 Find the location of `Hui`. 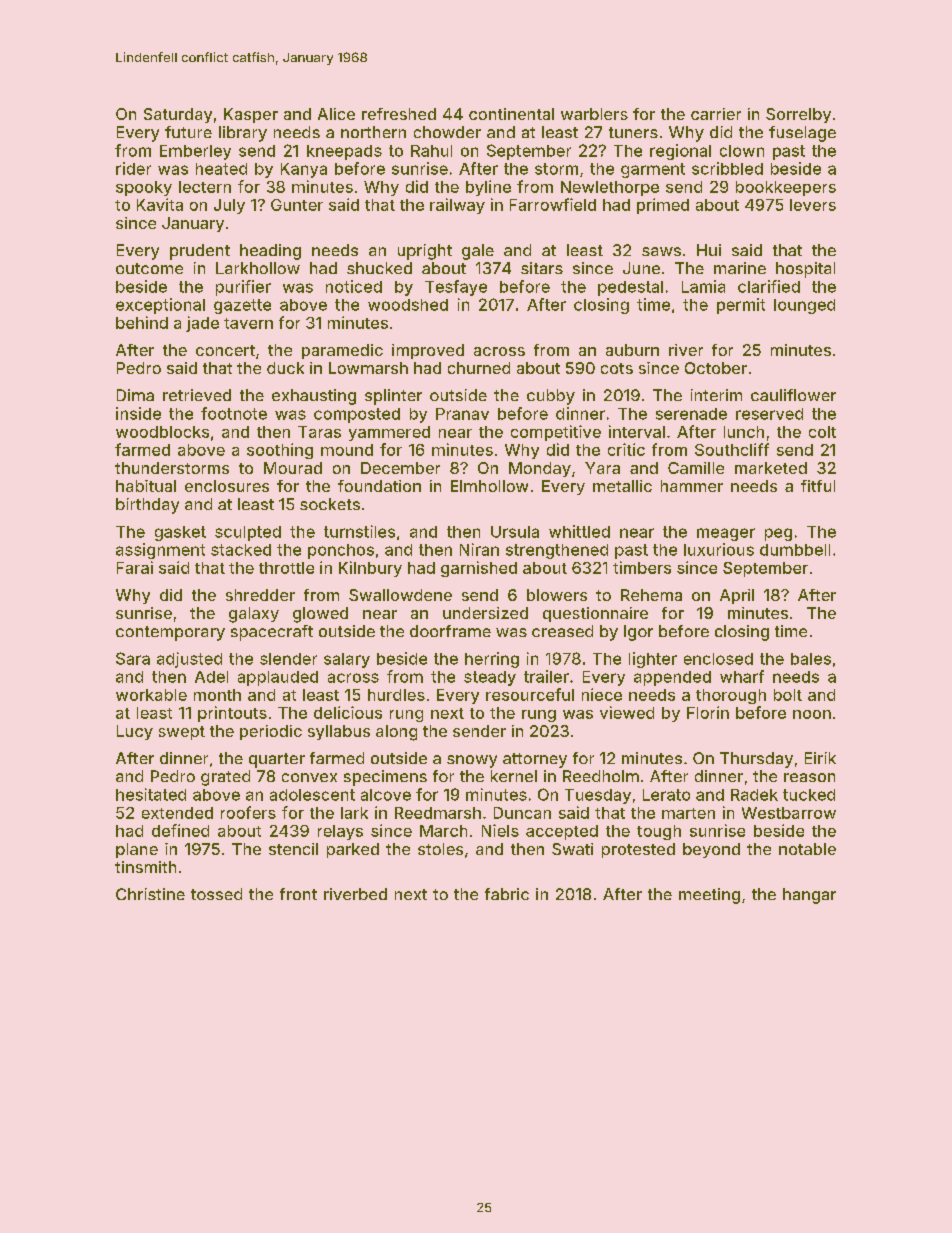

Hui is located at coordinates (709, 250).
